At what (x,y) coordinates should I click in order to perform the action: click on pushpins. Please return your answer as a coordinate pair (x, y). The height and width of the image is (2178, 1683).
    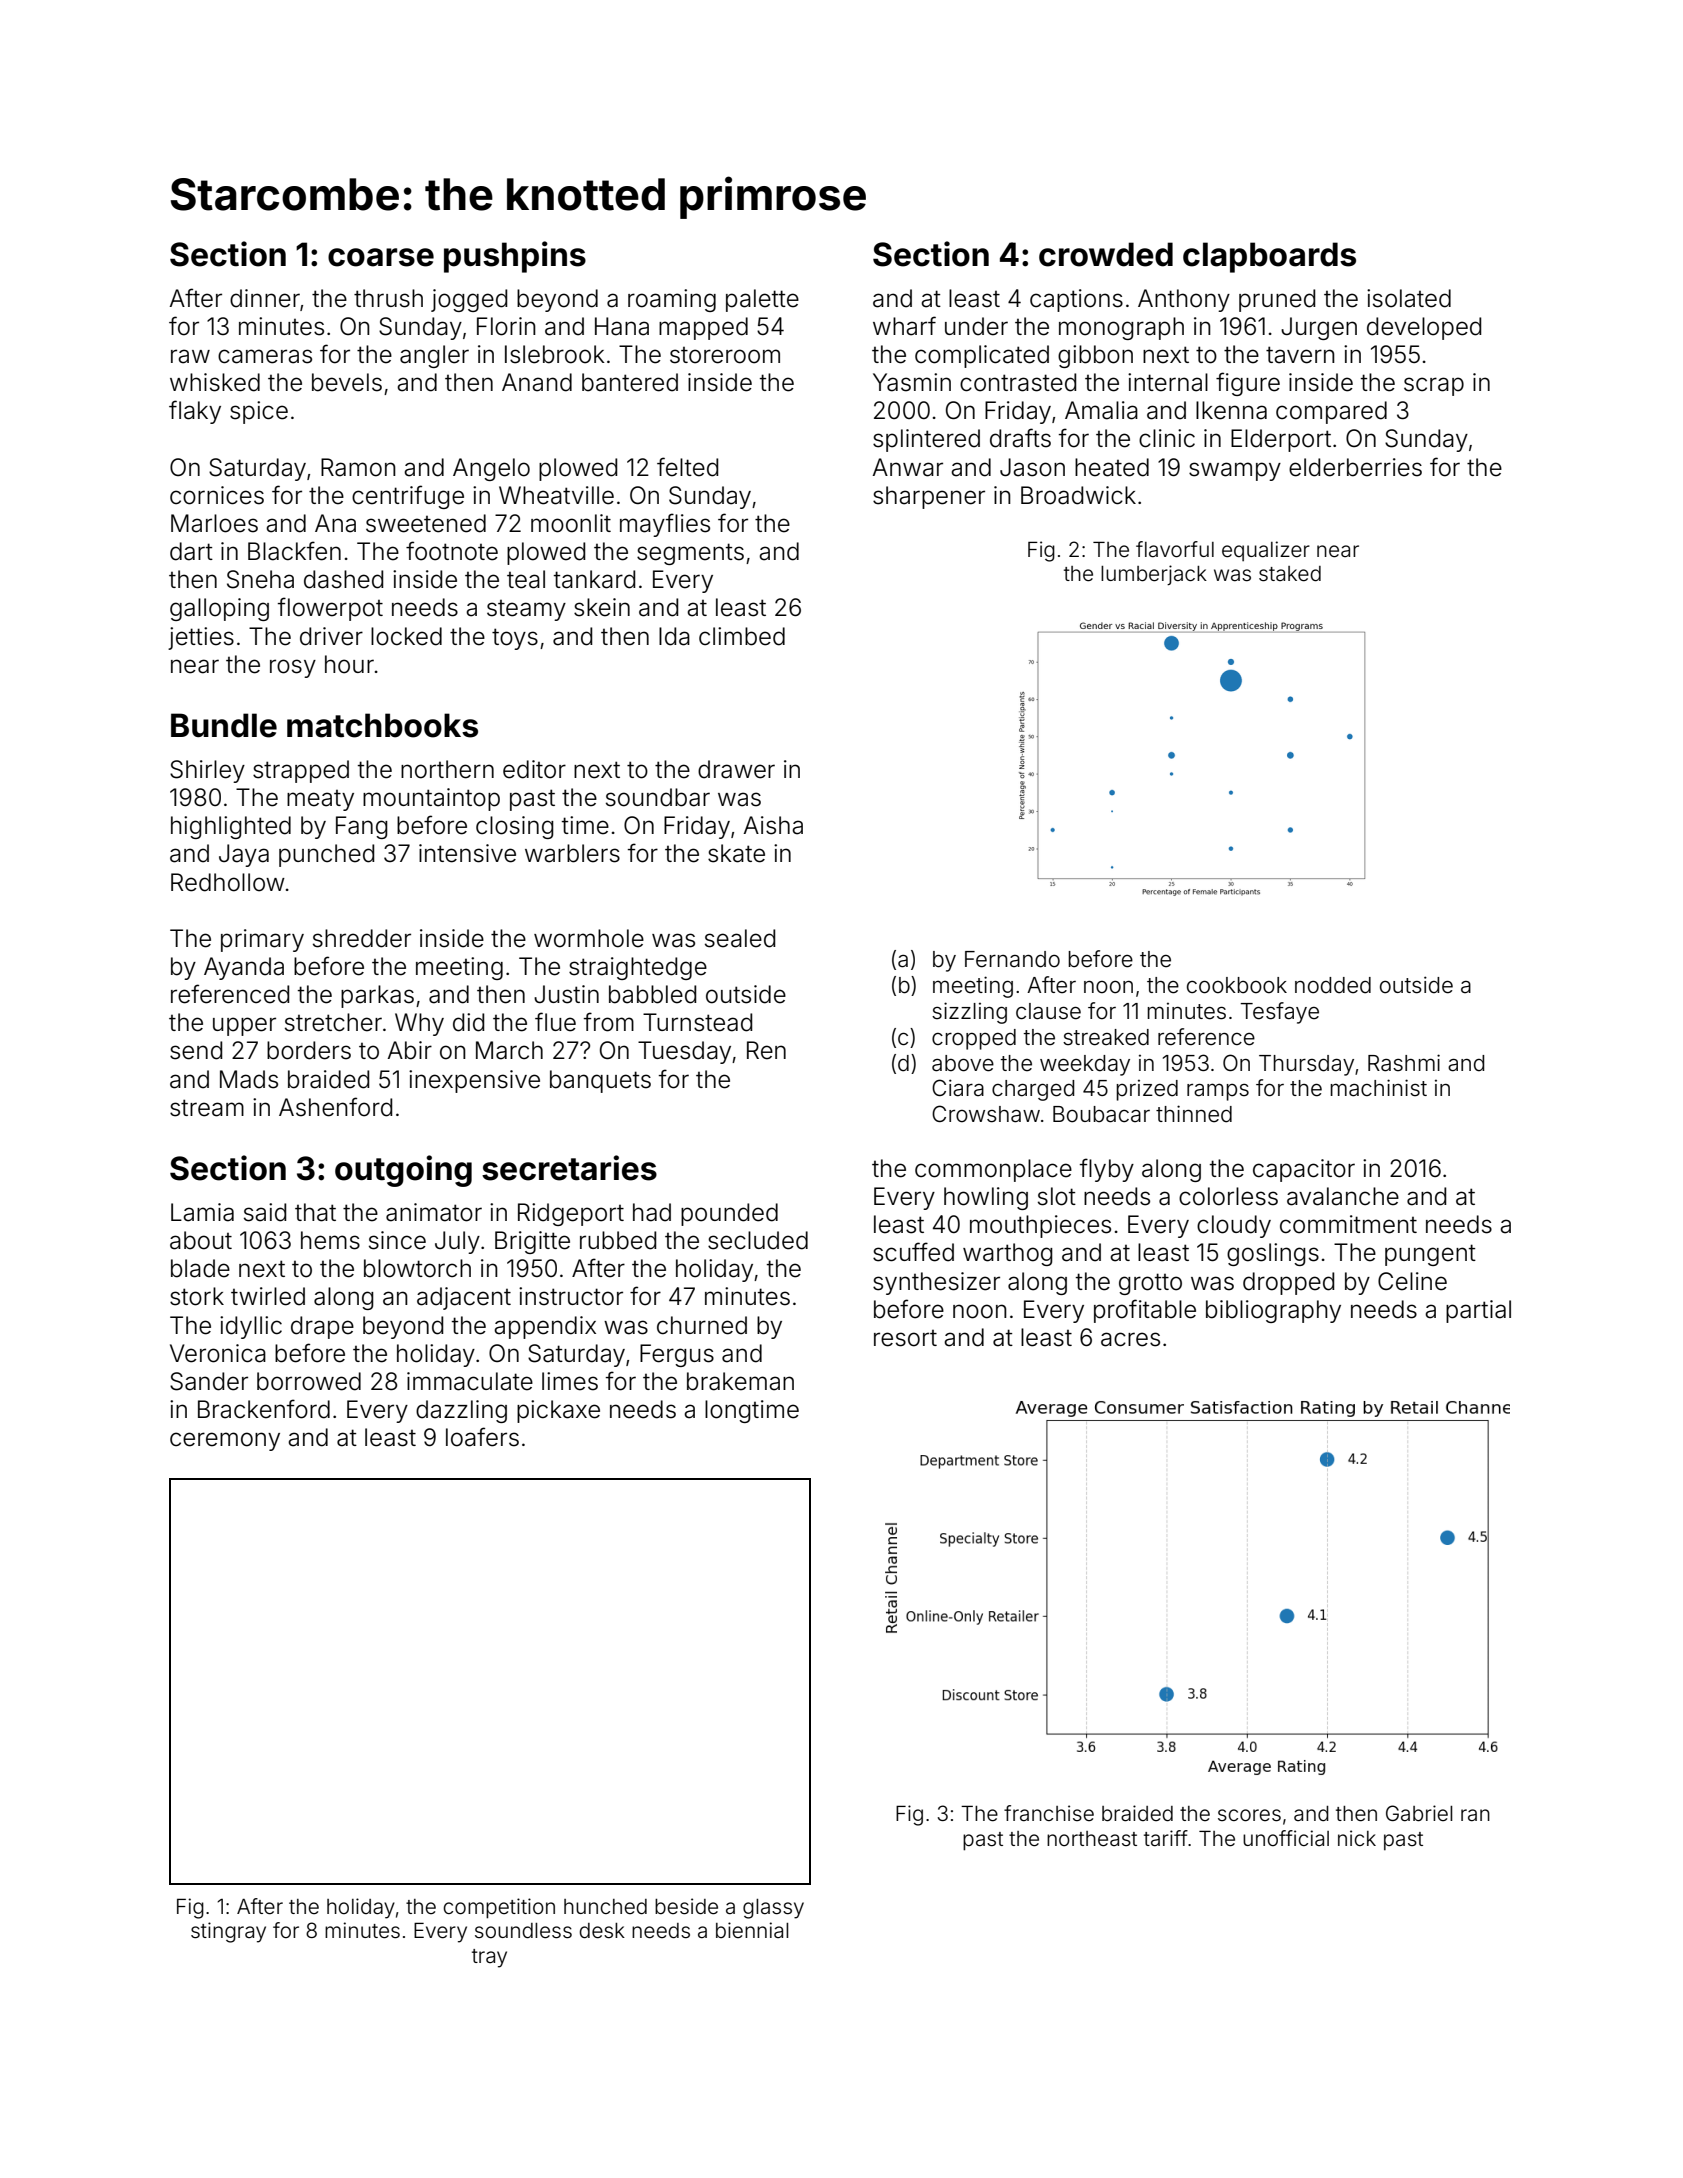
    Looking at the image, I should click on (515, 257).
